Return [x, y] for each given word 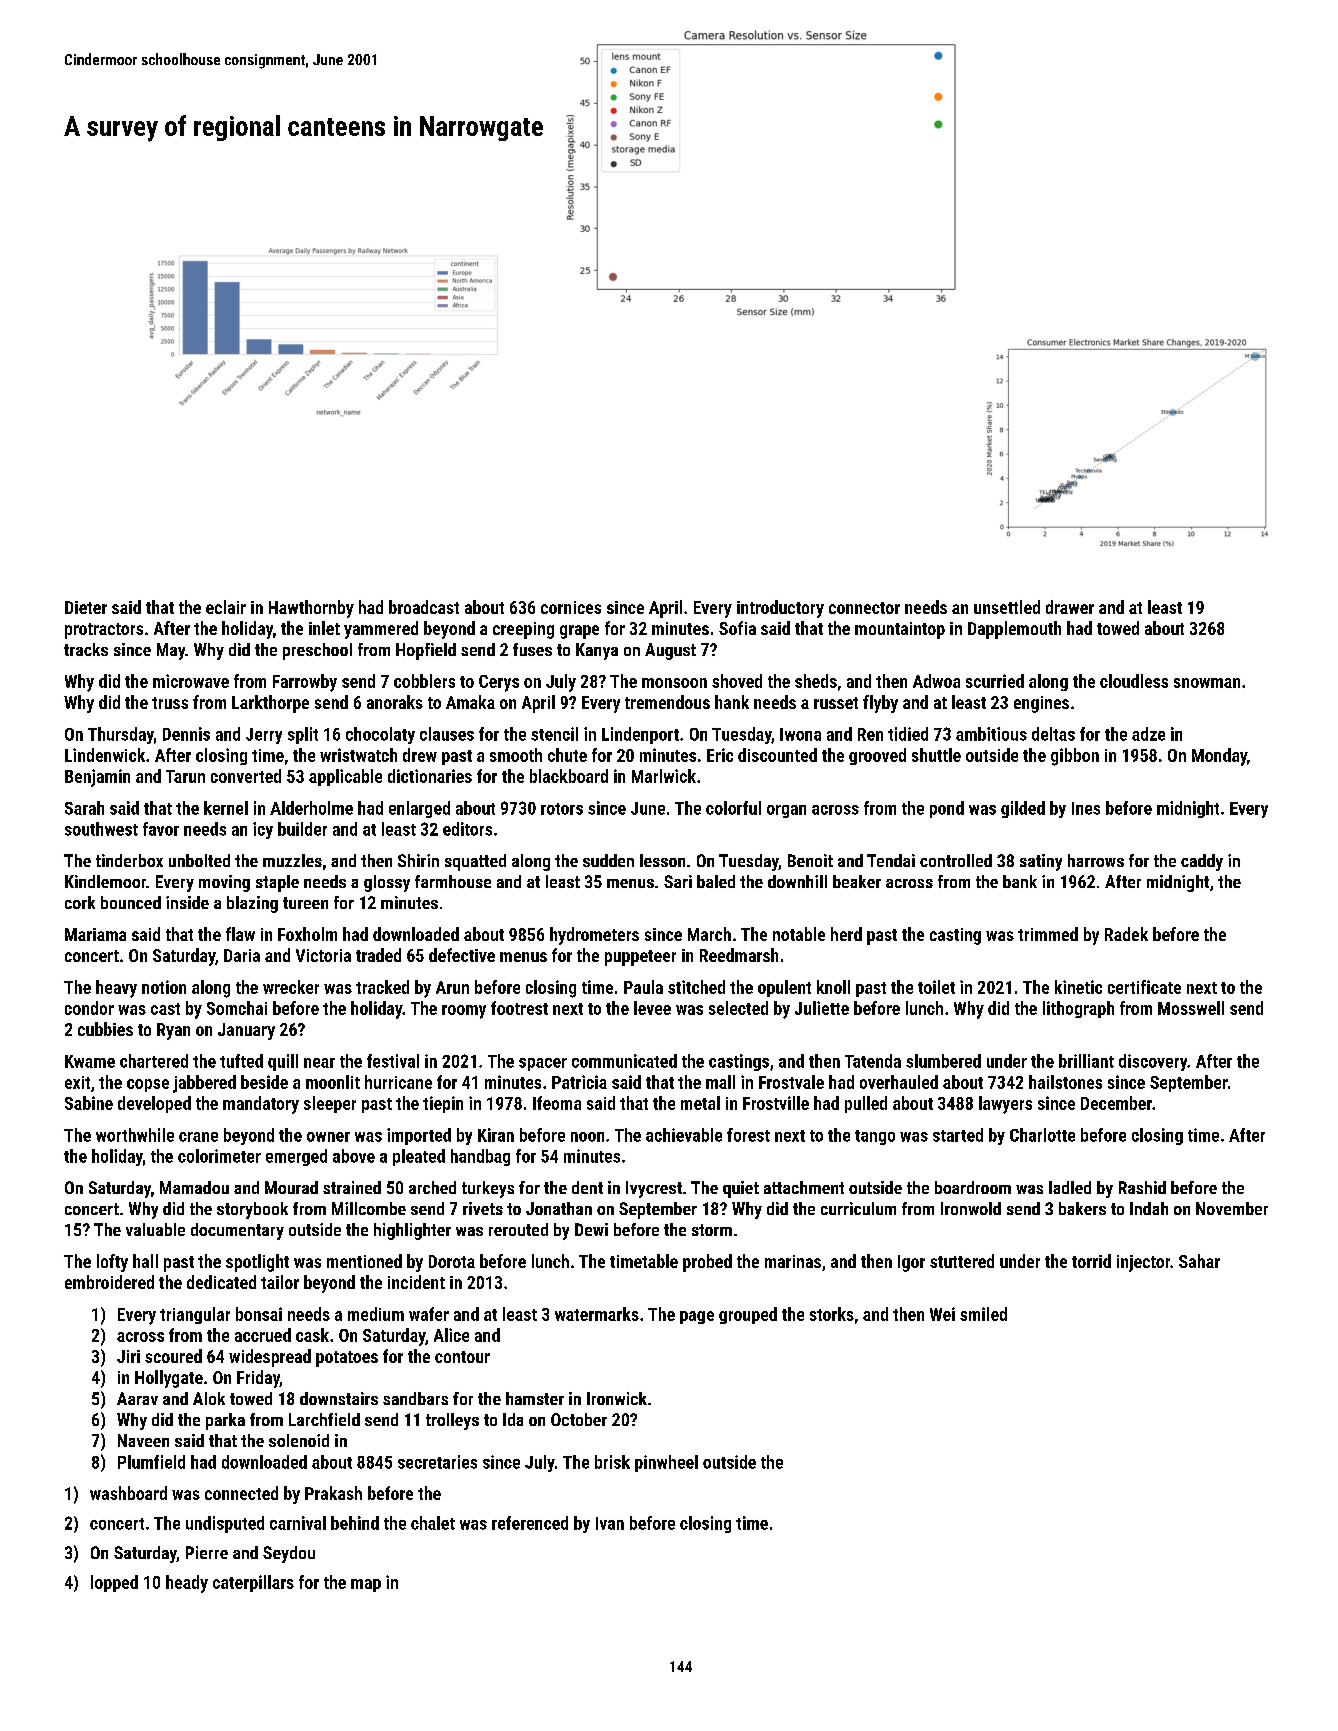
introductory [780, 609]
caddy [1202, 862]
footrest [519, 1008]
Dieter [86, 607]
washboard [128, 1493]
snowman [1207, 683]
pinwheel [666, 1463]
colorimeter [219, 1156]
